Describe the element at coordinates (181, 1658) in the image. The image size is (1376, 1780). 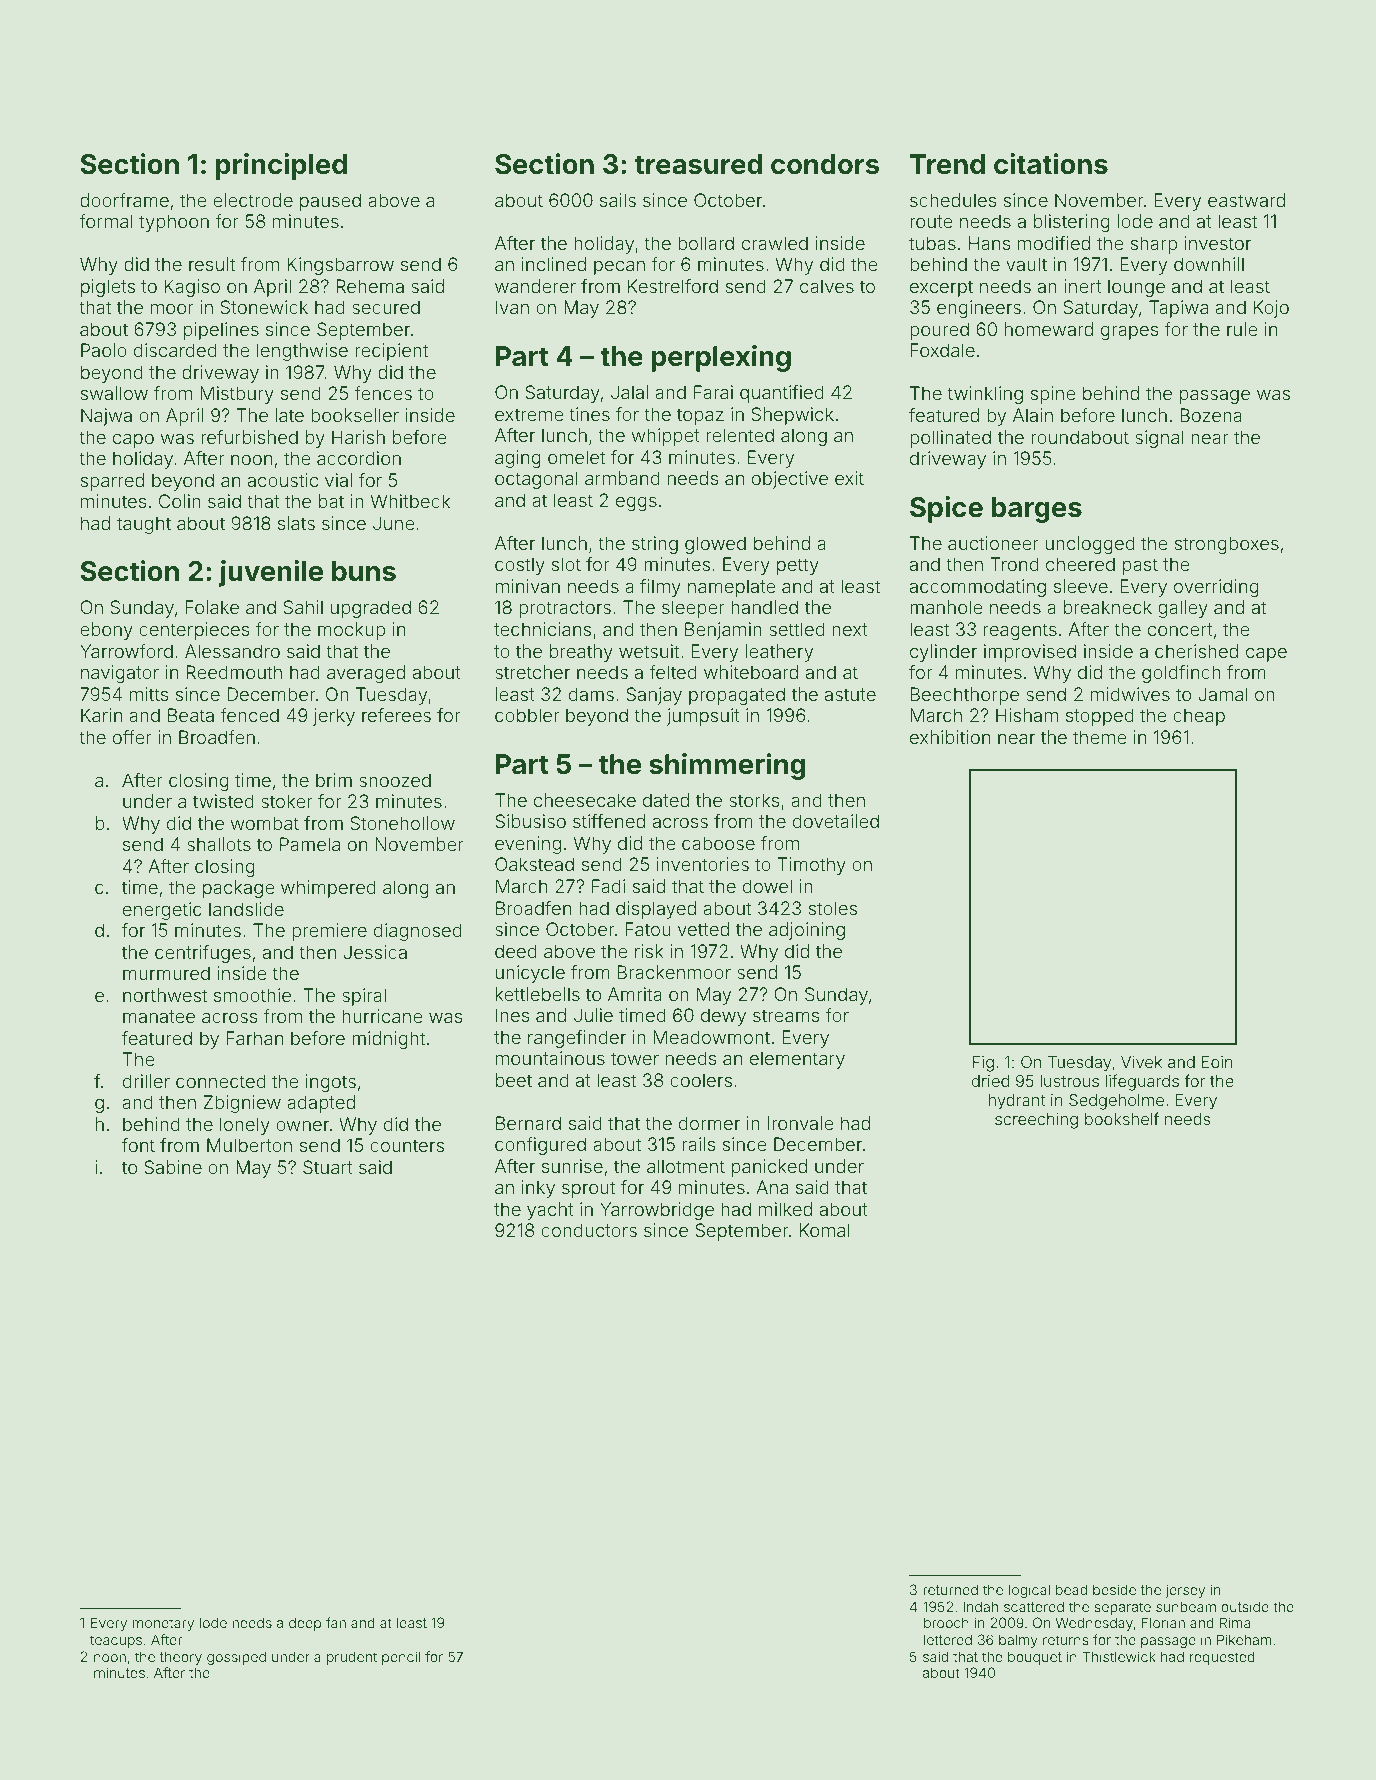
I see `theory` at that location.
